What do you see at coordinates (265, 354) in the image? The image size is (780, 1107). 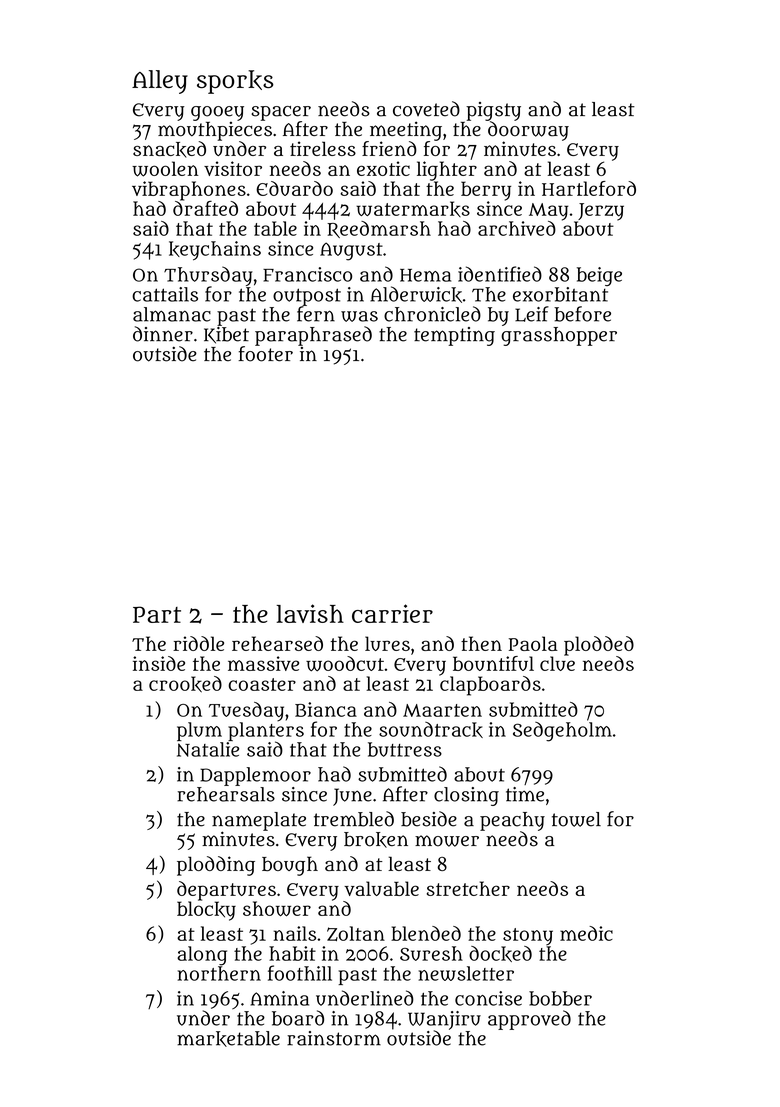 I see `footer` at bounding box center [265, 354].
